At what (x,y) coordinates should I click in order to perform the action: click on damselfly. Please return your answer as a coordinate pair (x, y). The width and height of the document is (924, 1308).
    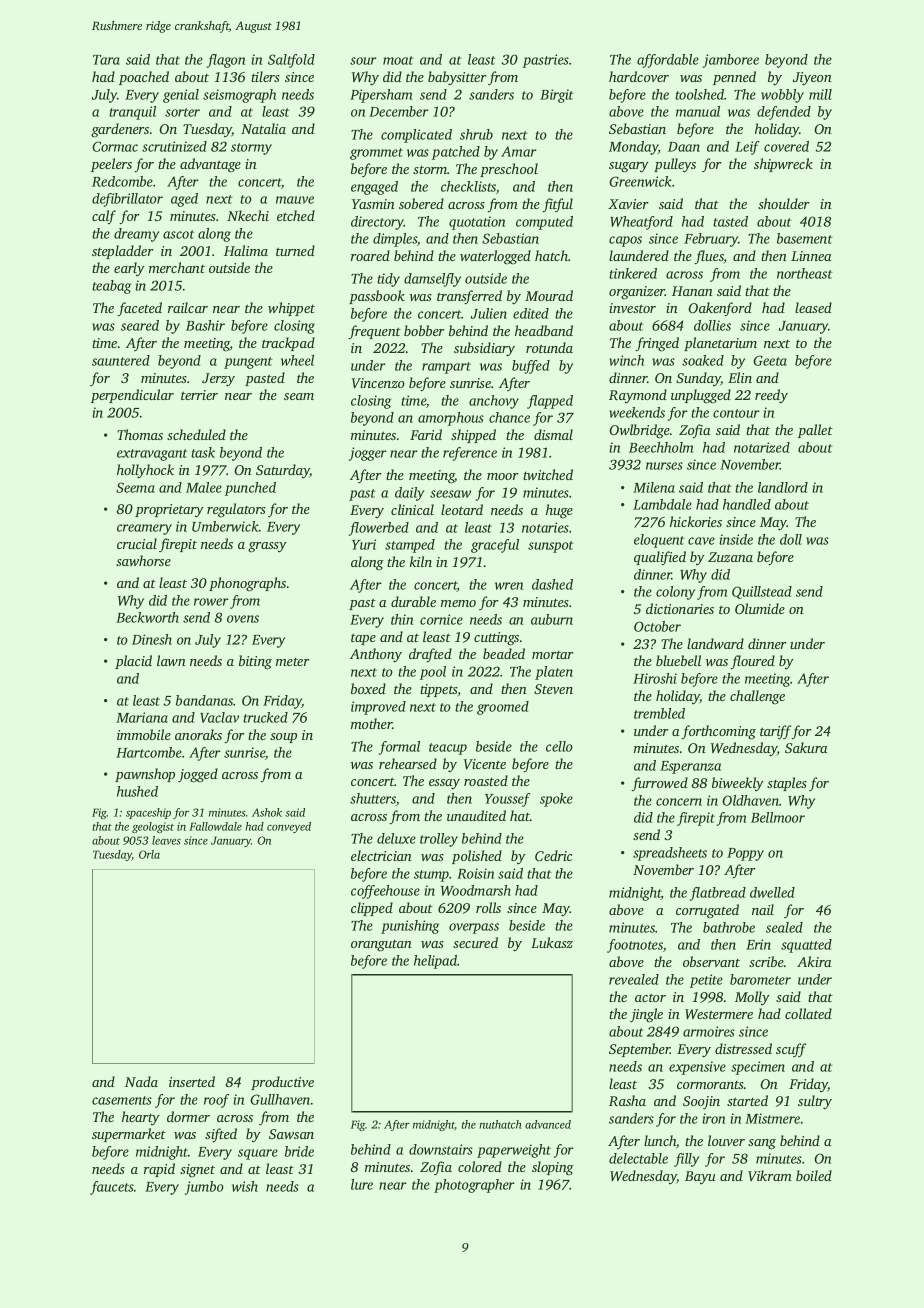
    Looking at the image, I should click on (432, 280).
